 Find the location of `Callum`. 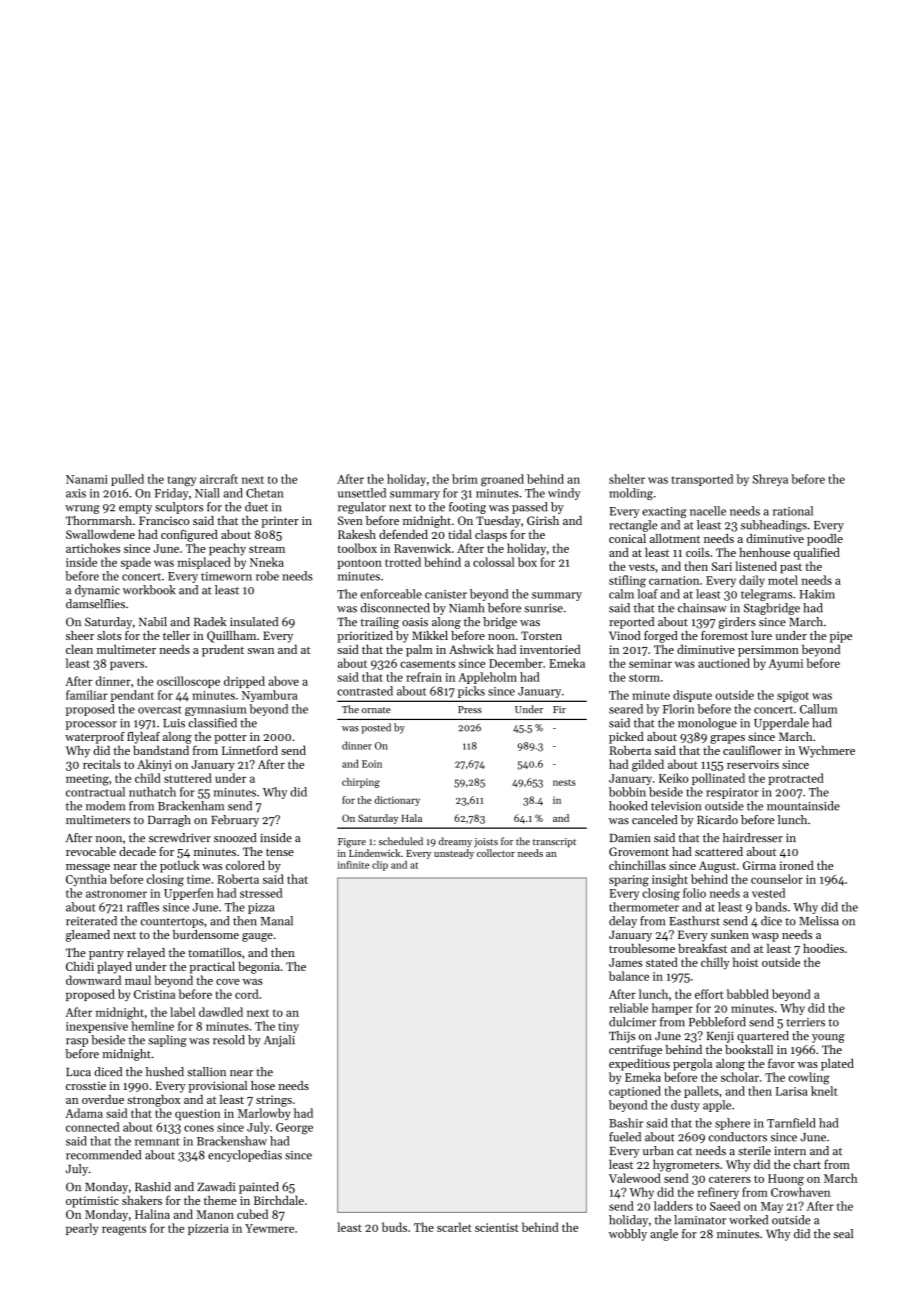

Callum is located at coordinates (818, 709).
